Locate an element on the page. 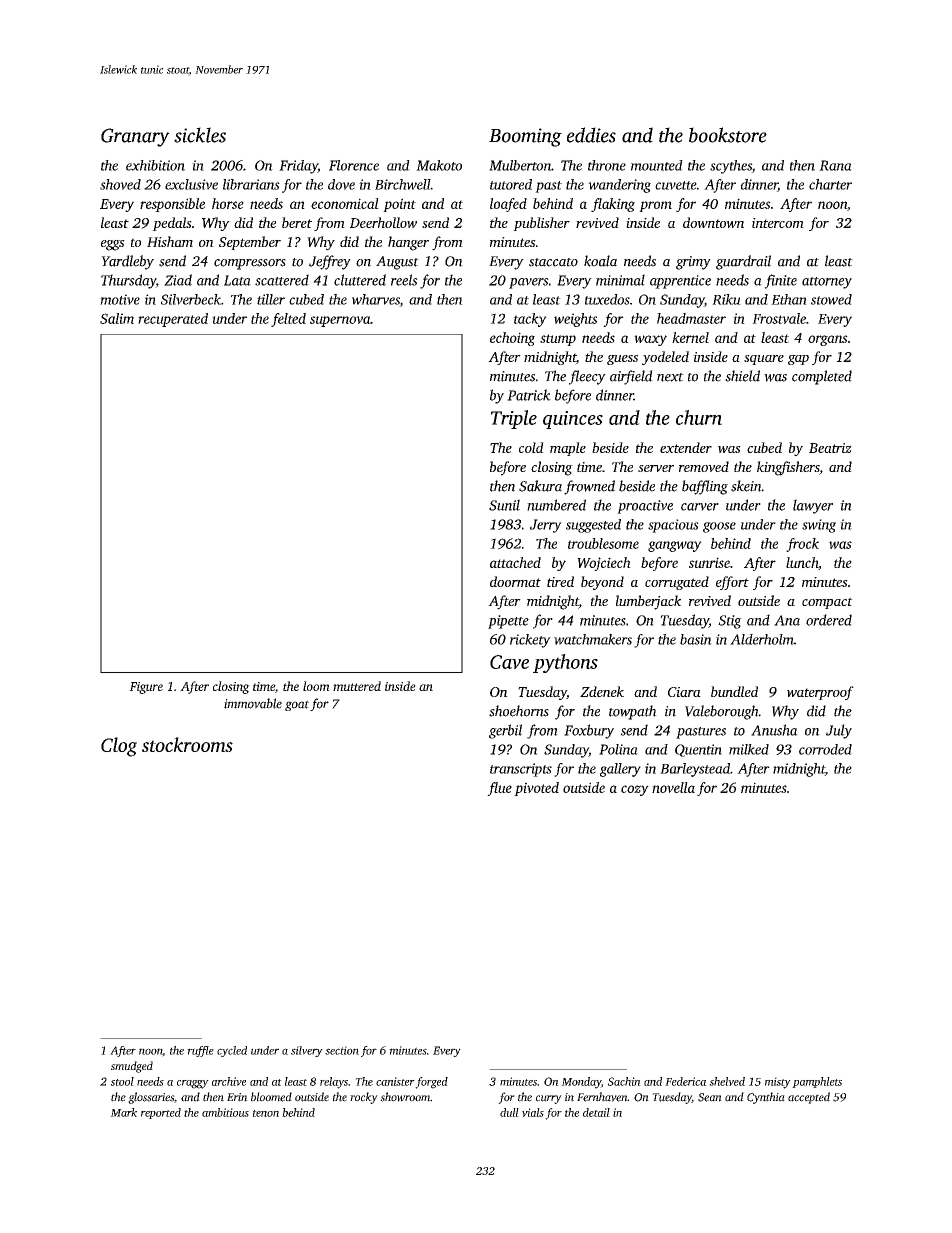 Image resolution: width=952 pixels, height=1233 pixels. muttered is located at coordinates (357, 686).
